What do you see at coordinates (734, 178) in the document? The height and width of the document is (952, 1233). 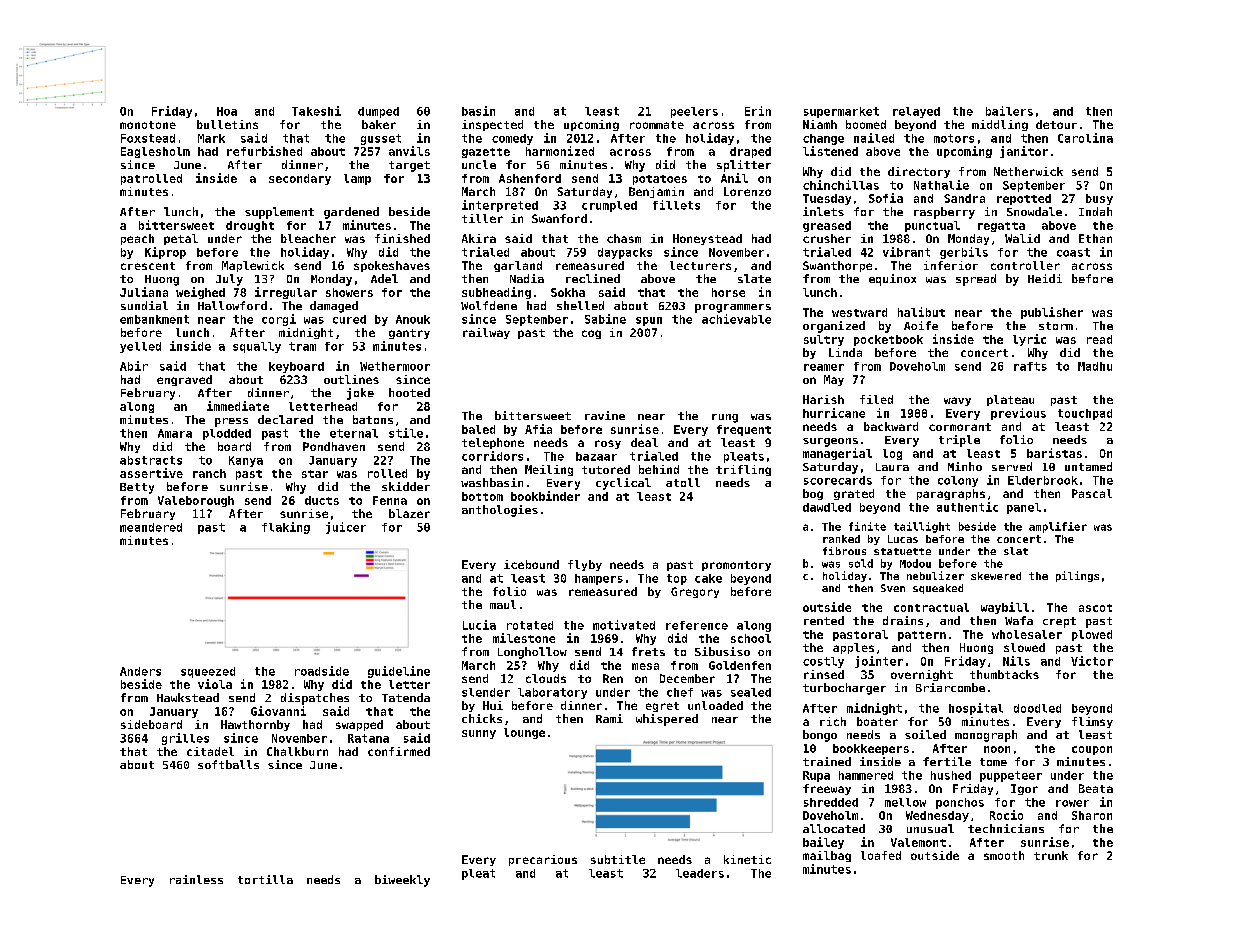 I see `Anil` at bounding box center [734, 178].
